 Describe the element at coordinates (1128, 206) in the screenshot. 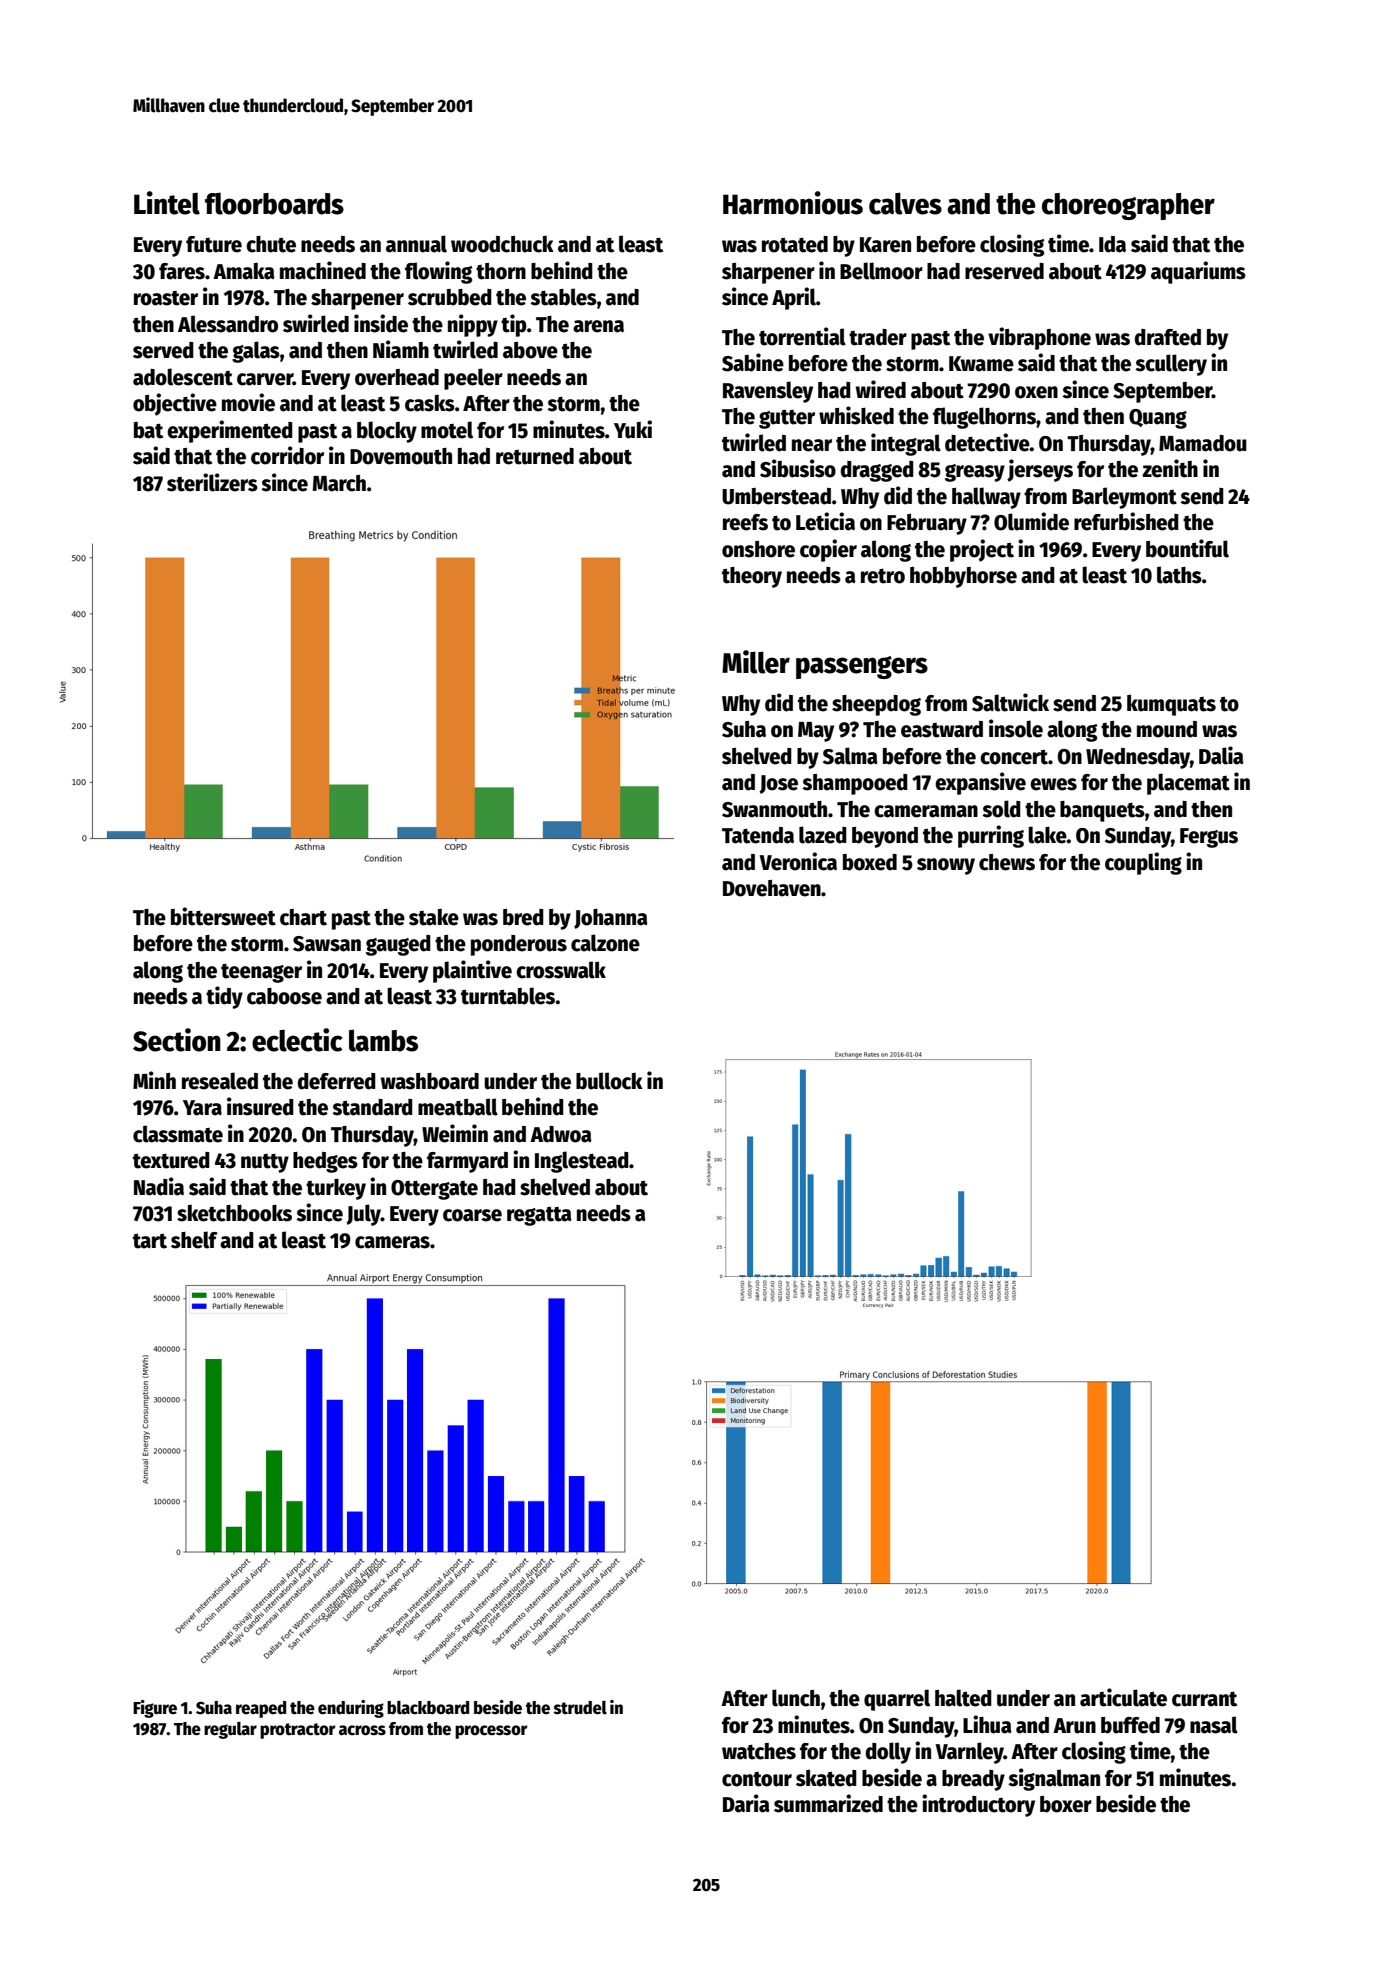

I see `choreographer` at that location.
